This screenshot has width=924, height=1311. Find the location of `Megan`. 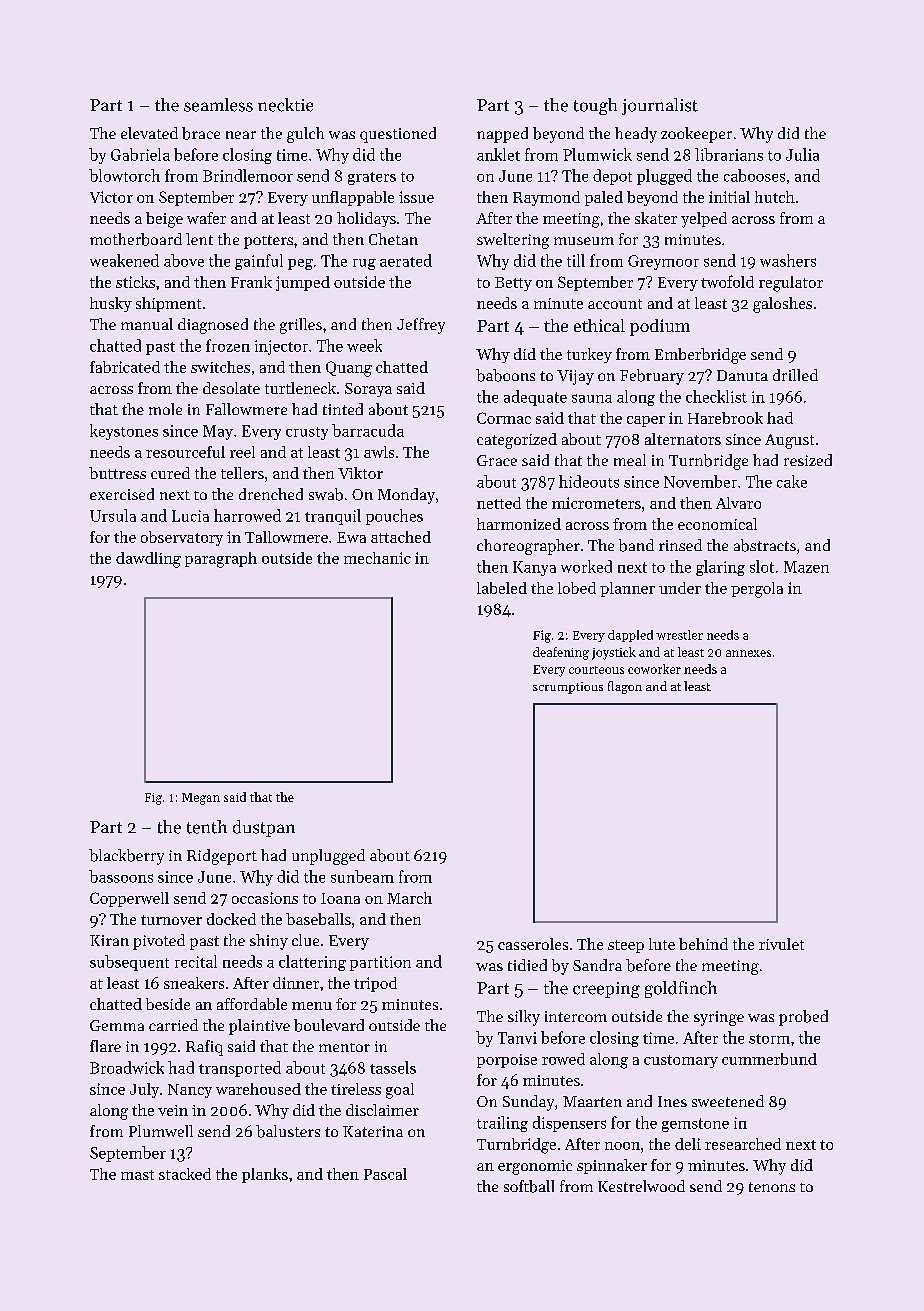

Megan is located at coordinates (201, 799).
